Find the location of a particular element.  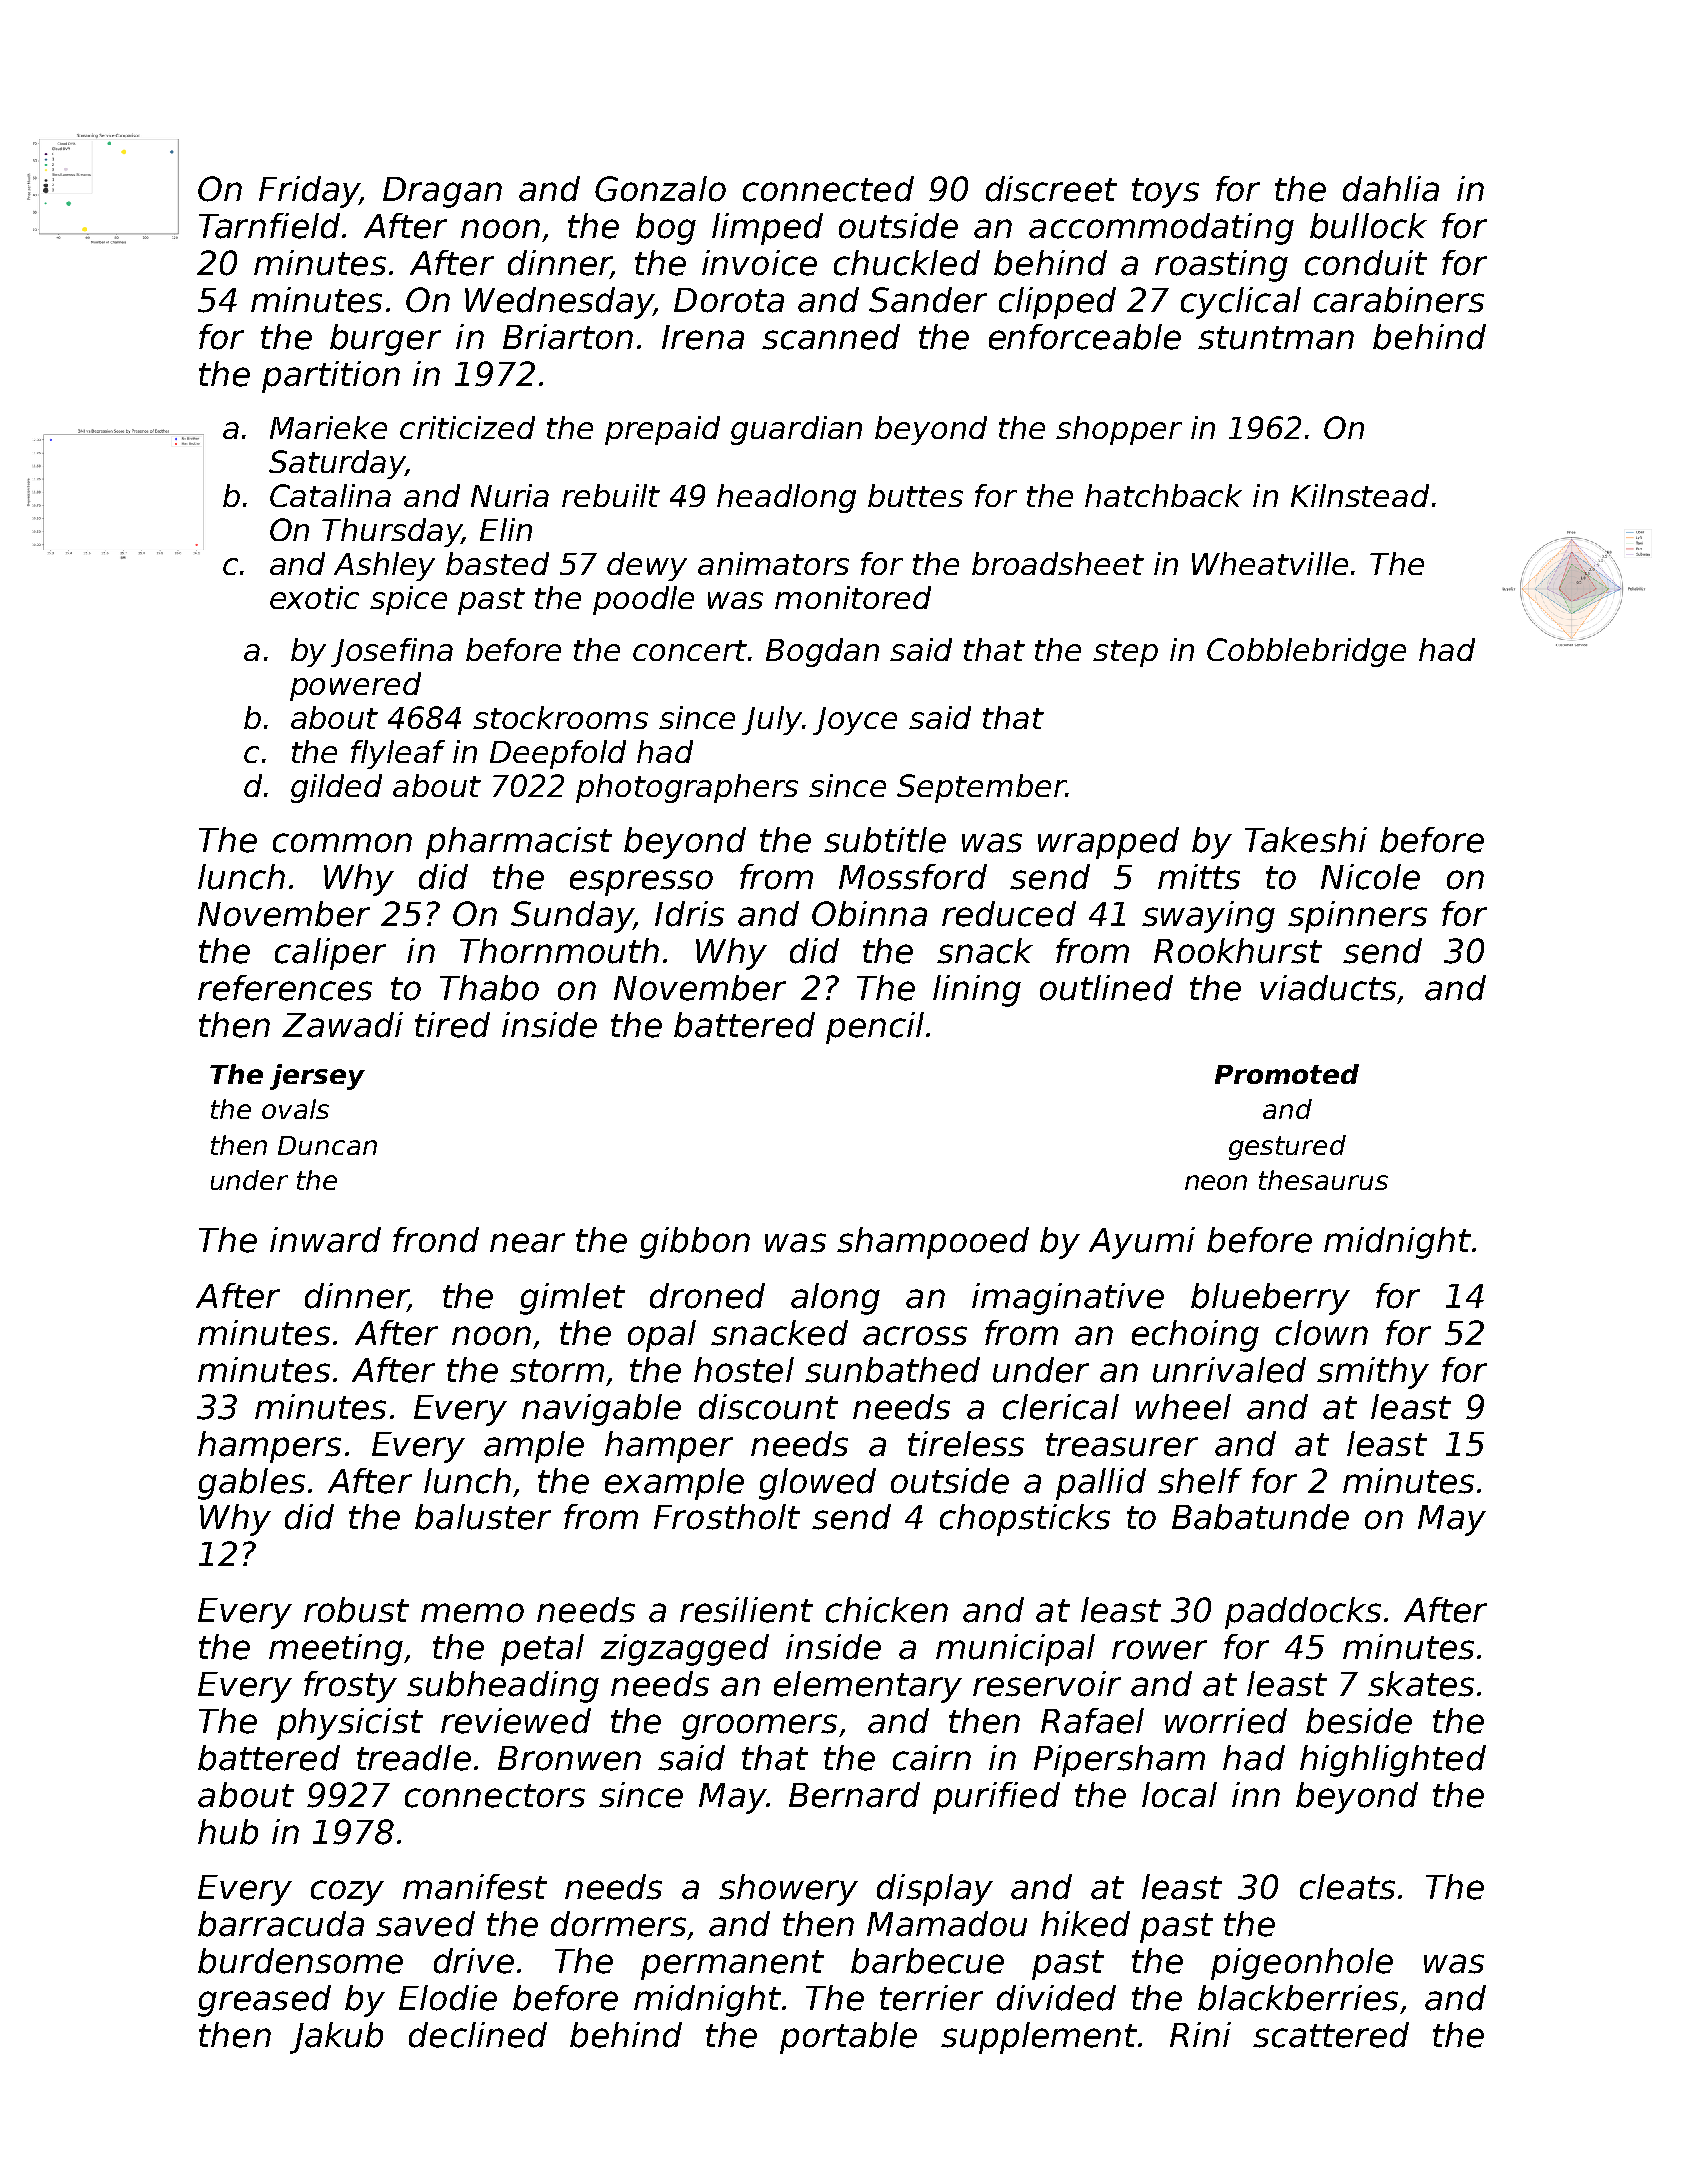

beside is located at coordinates (1359, 1721).
